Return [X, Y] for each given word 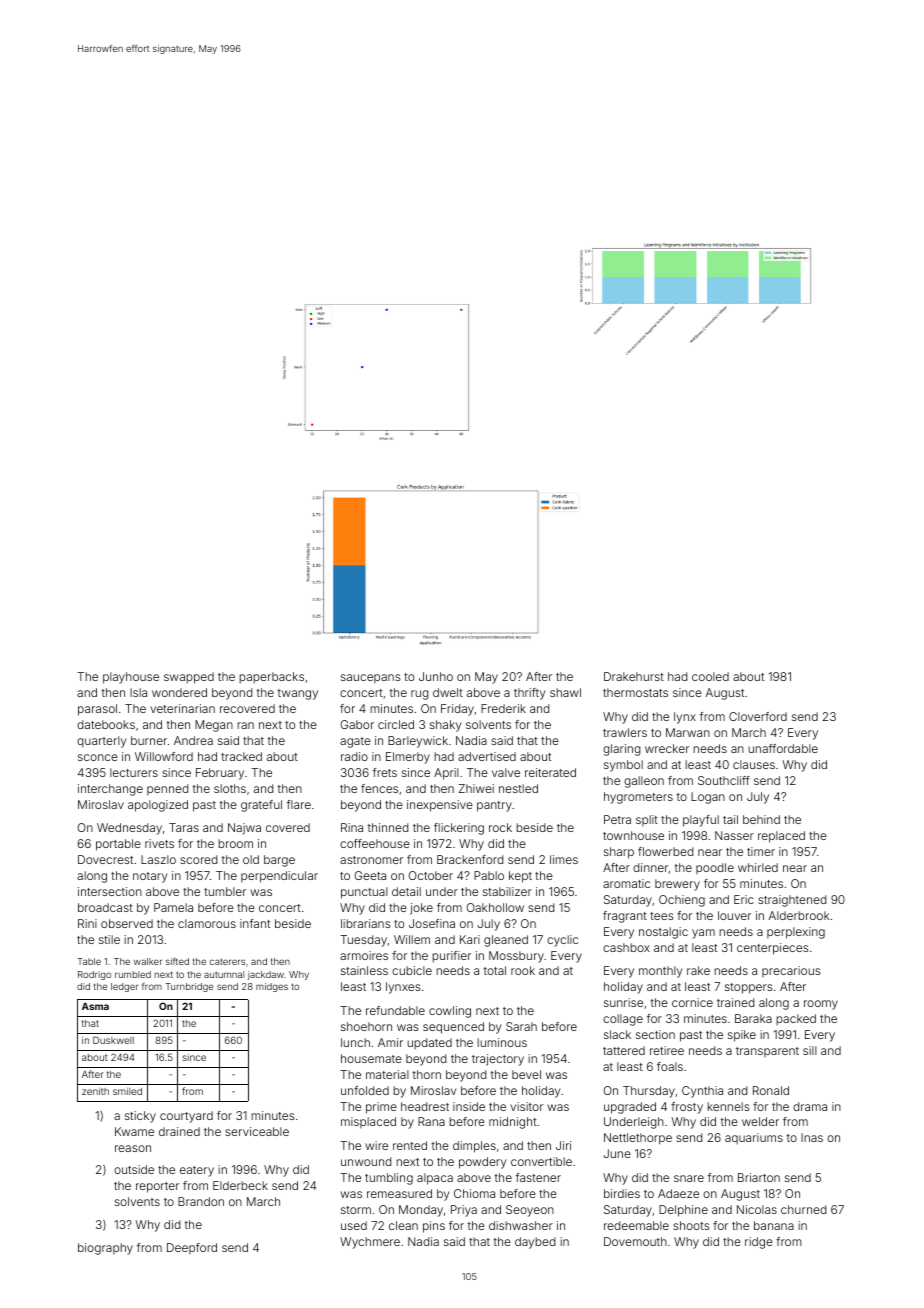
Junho [436, 676]
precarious [791, 971]
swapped [189, 678]
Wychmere [370, 1243]
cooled [710, 676]
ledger [124, 987]
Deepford [192, 1248]
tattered [624, 1050]
